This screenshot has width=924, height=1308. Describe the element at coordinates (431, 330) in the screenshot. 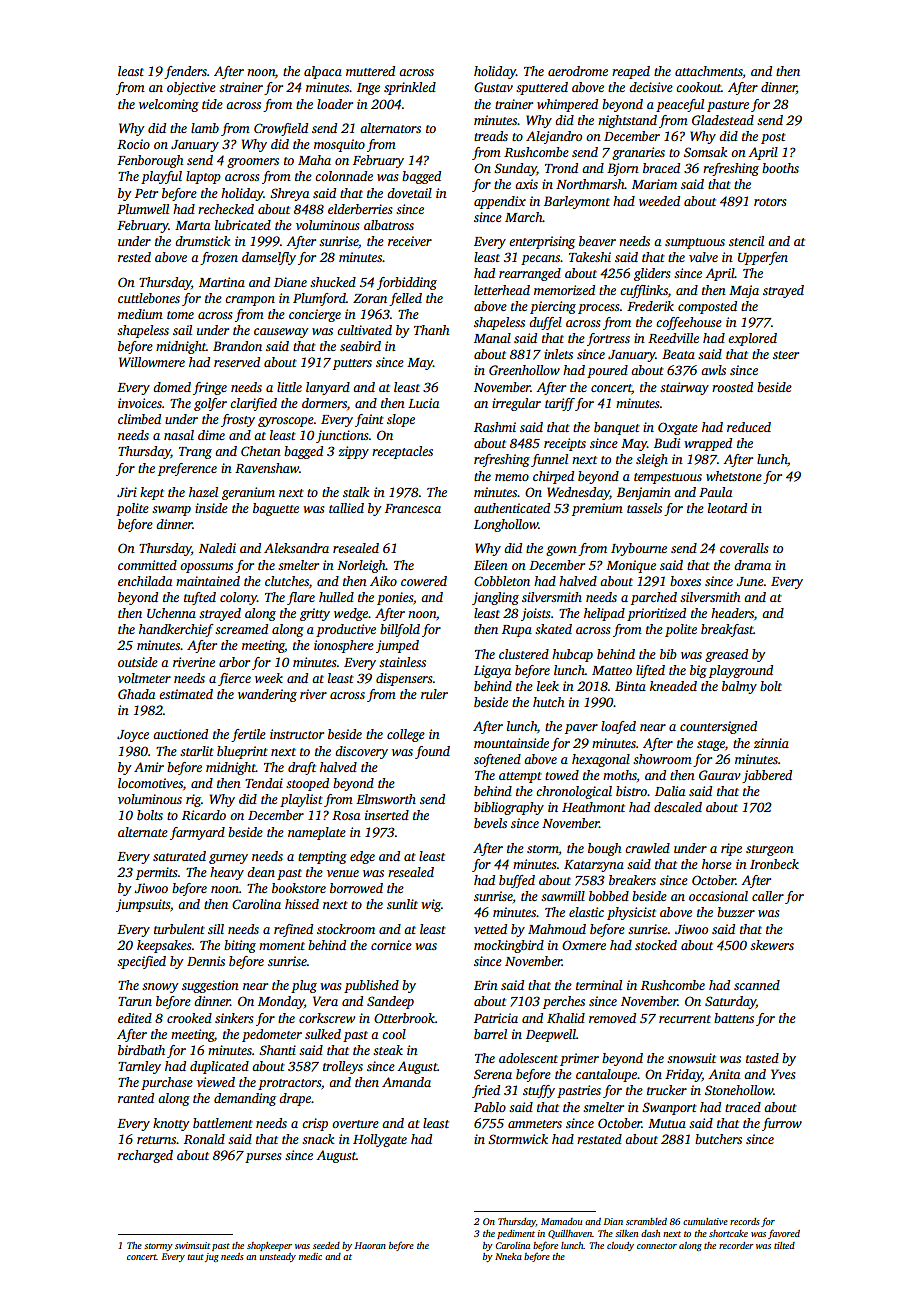

I see `Thanh` at that location.
